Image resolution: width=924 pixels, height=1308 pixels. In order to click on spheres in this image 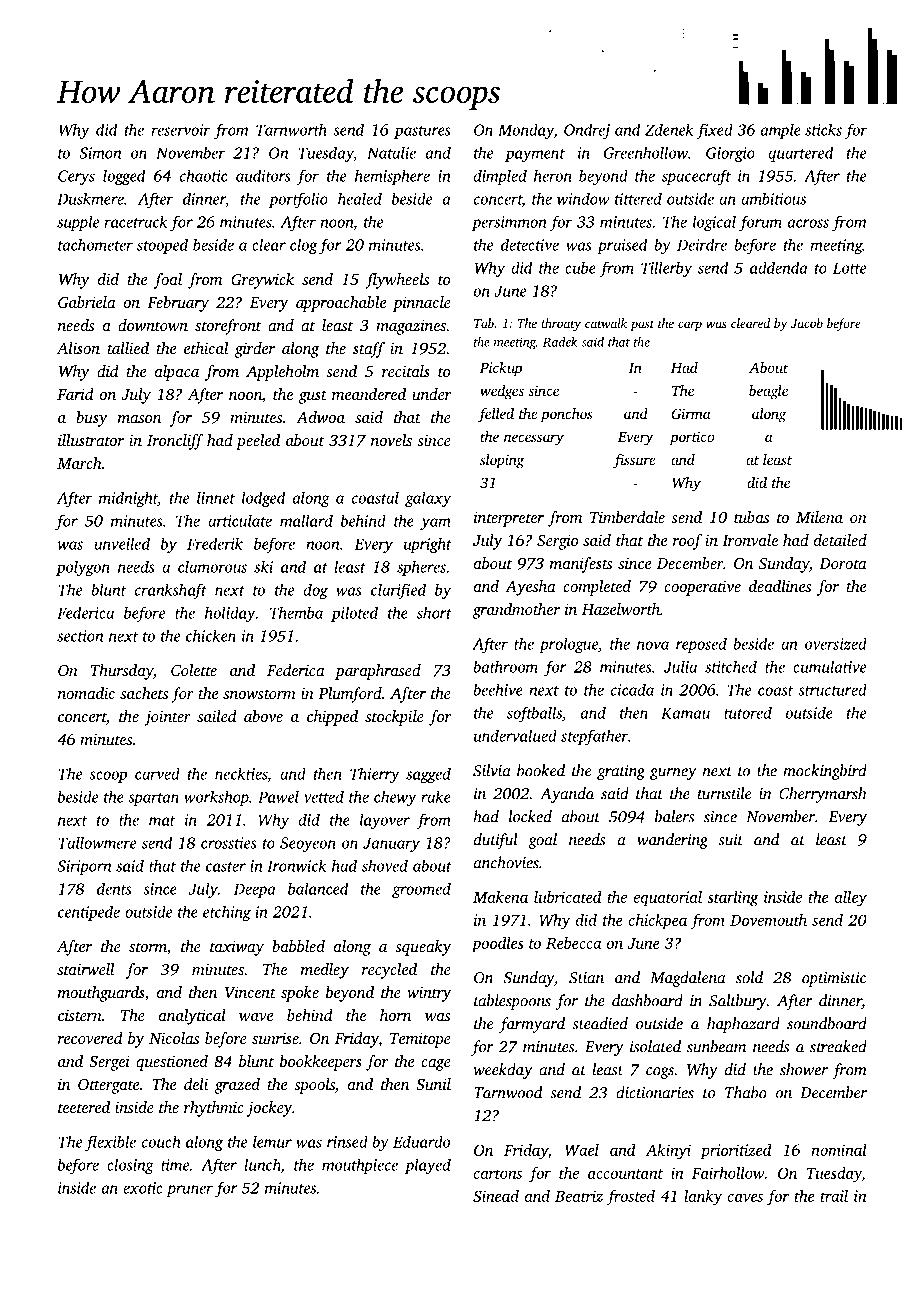, I will do `click(421, 568)`.
